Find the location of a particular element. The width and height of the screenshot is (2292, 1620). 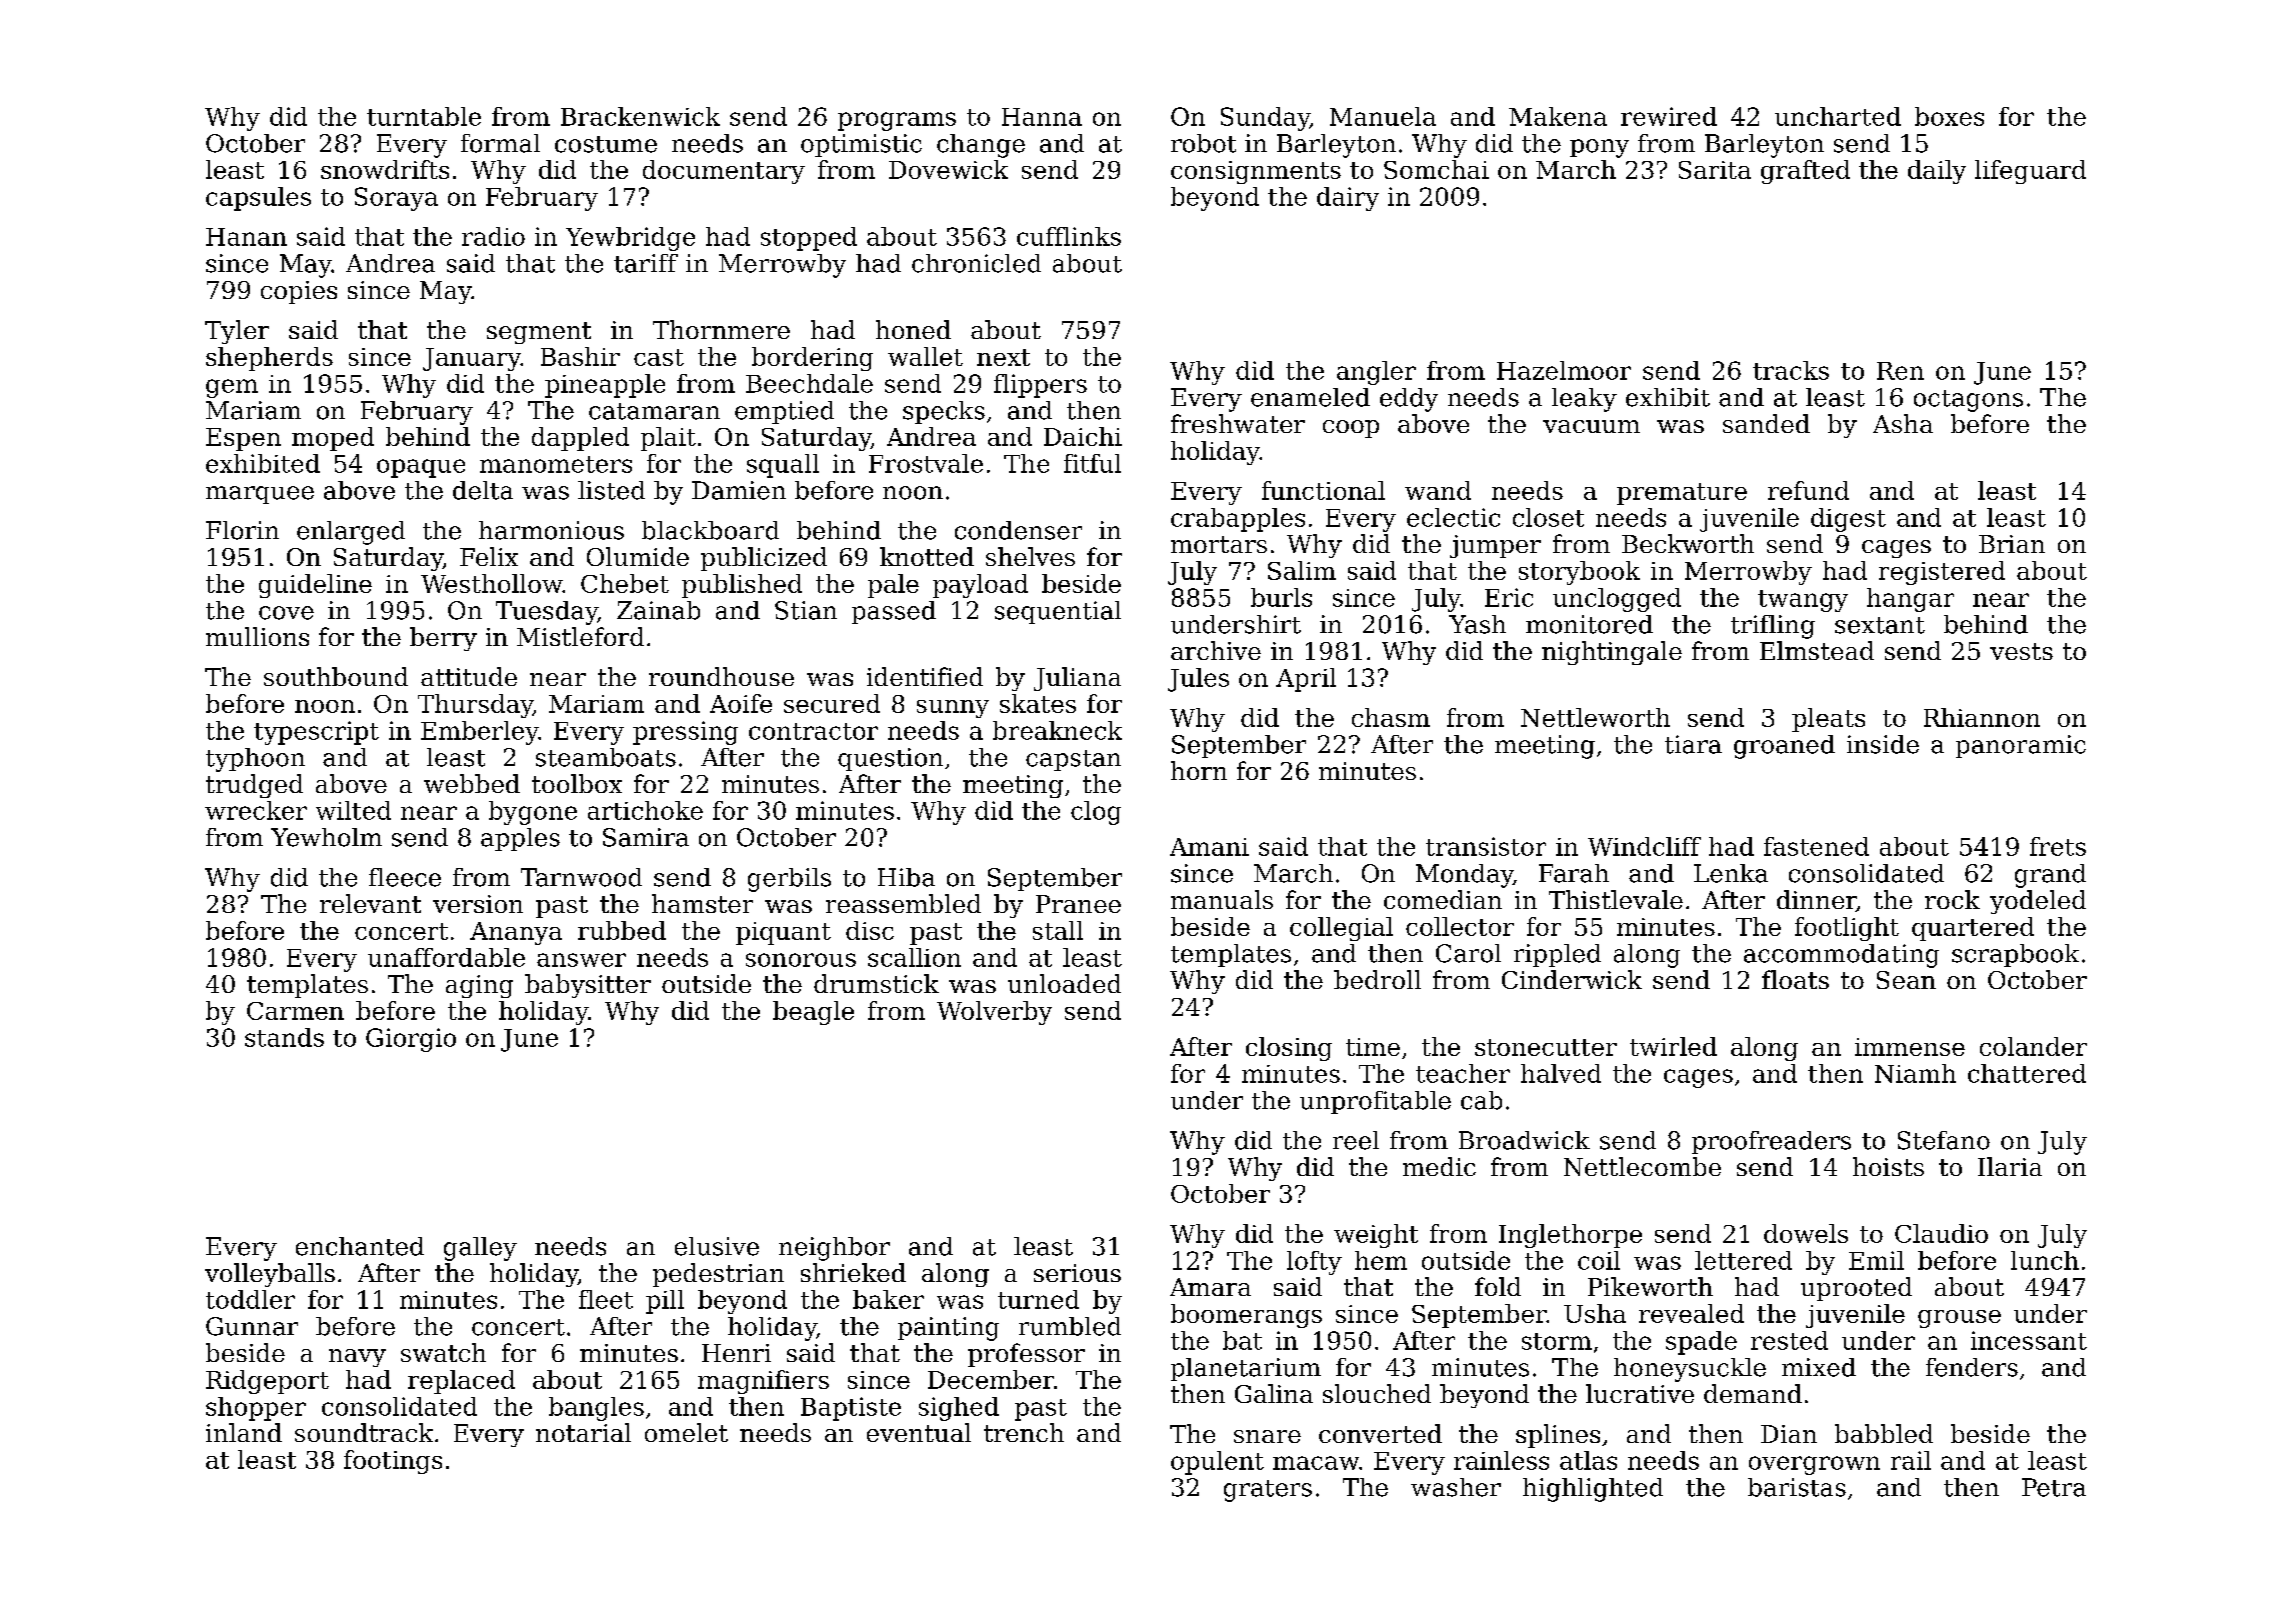

segment is located at coordinates (539, 333).
